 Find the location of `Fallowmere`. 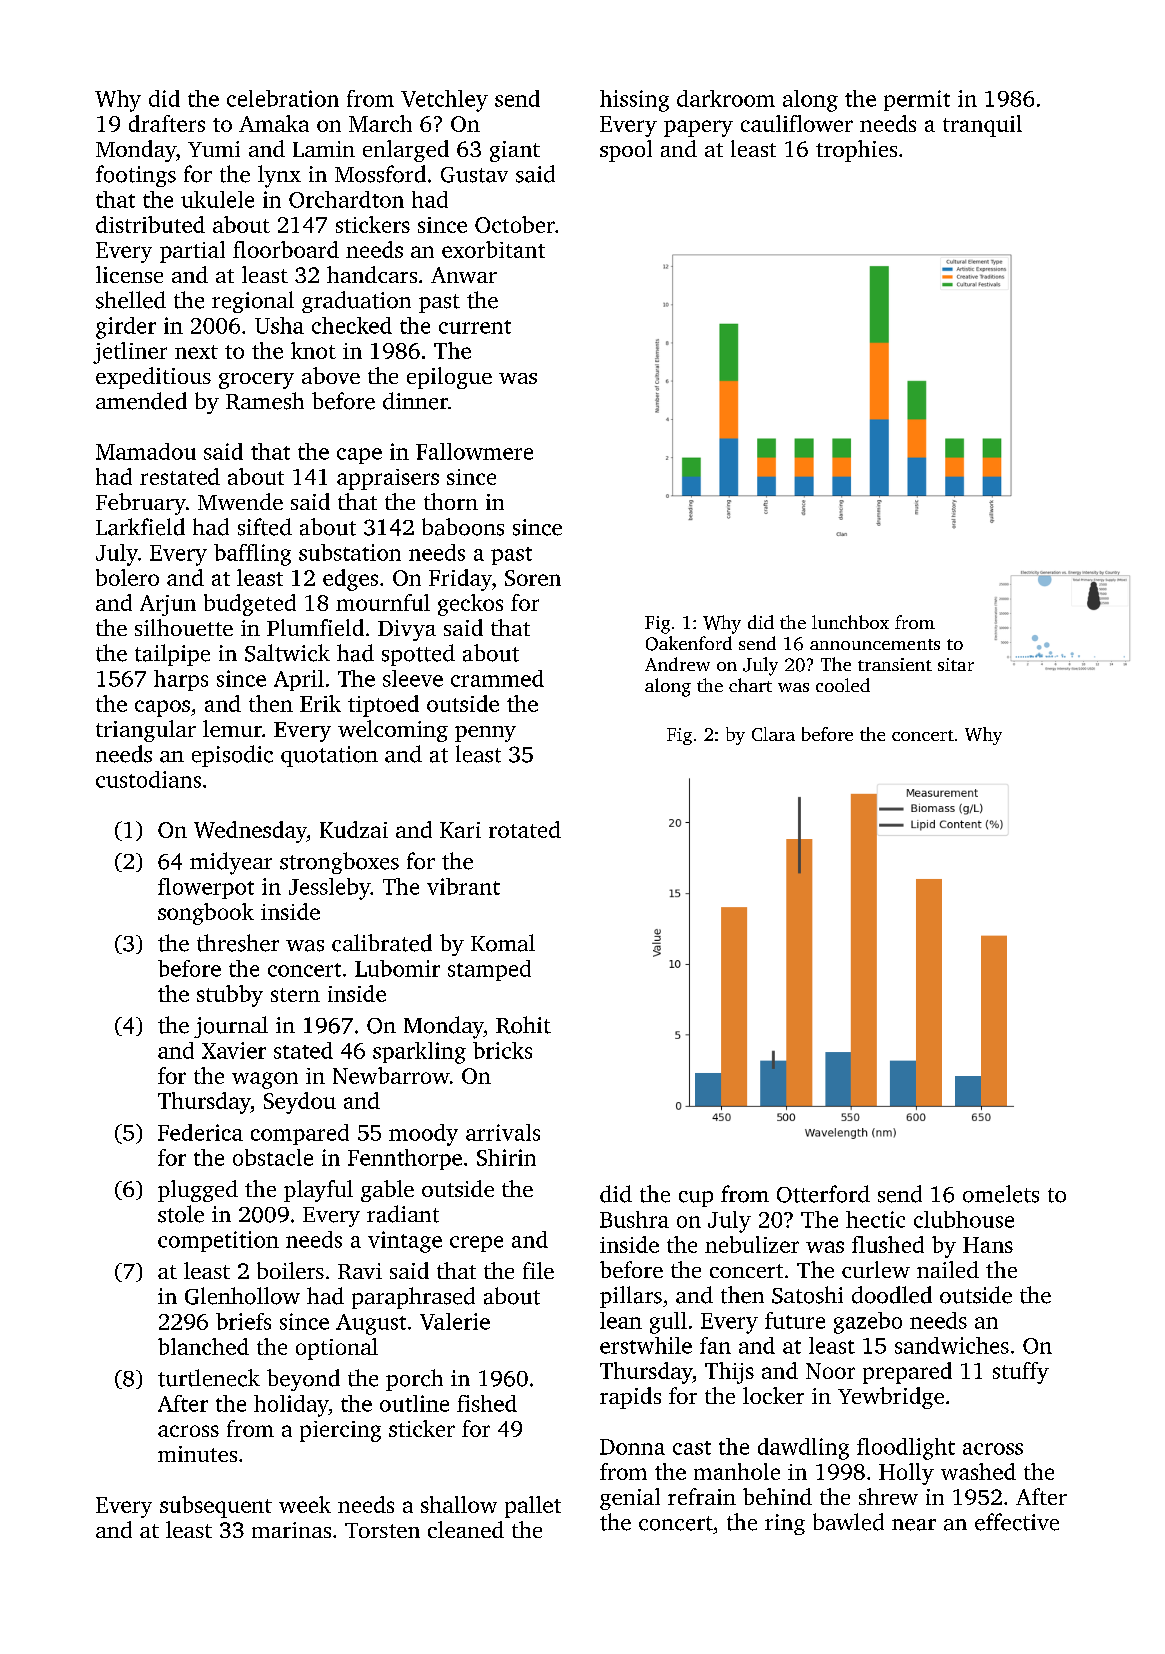

Fallowmere is located at coordinates (474, 451).
